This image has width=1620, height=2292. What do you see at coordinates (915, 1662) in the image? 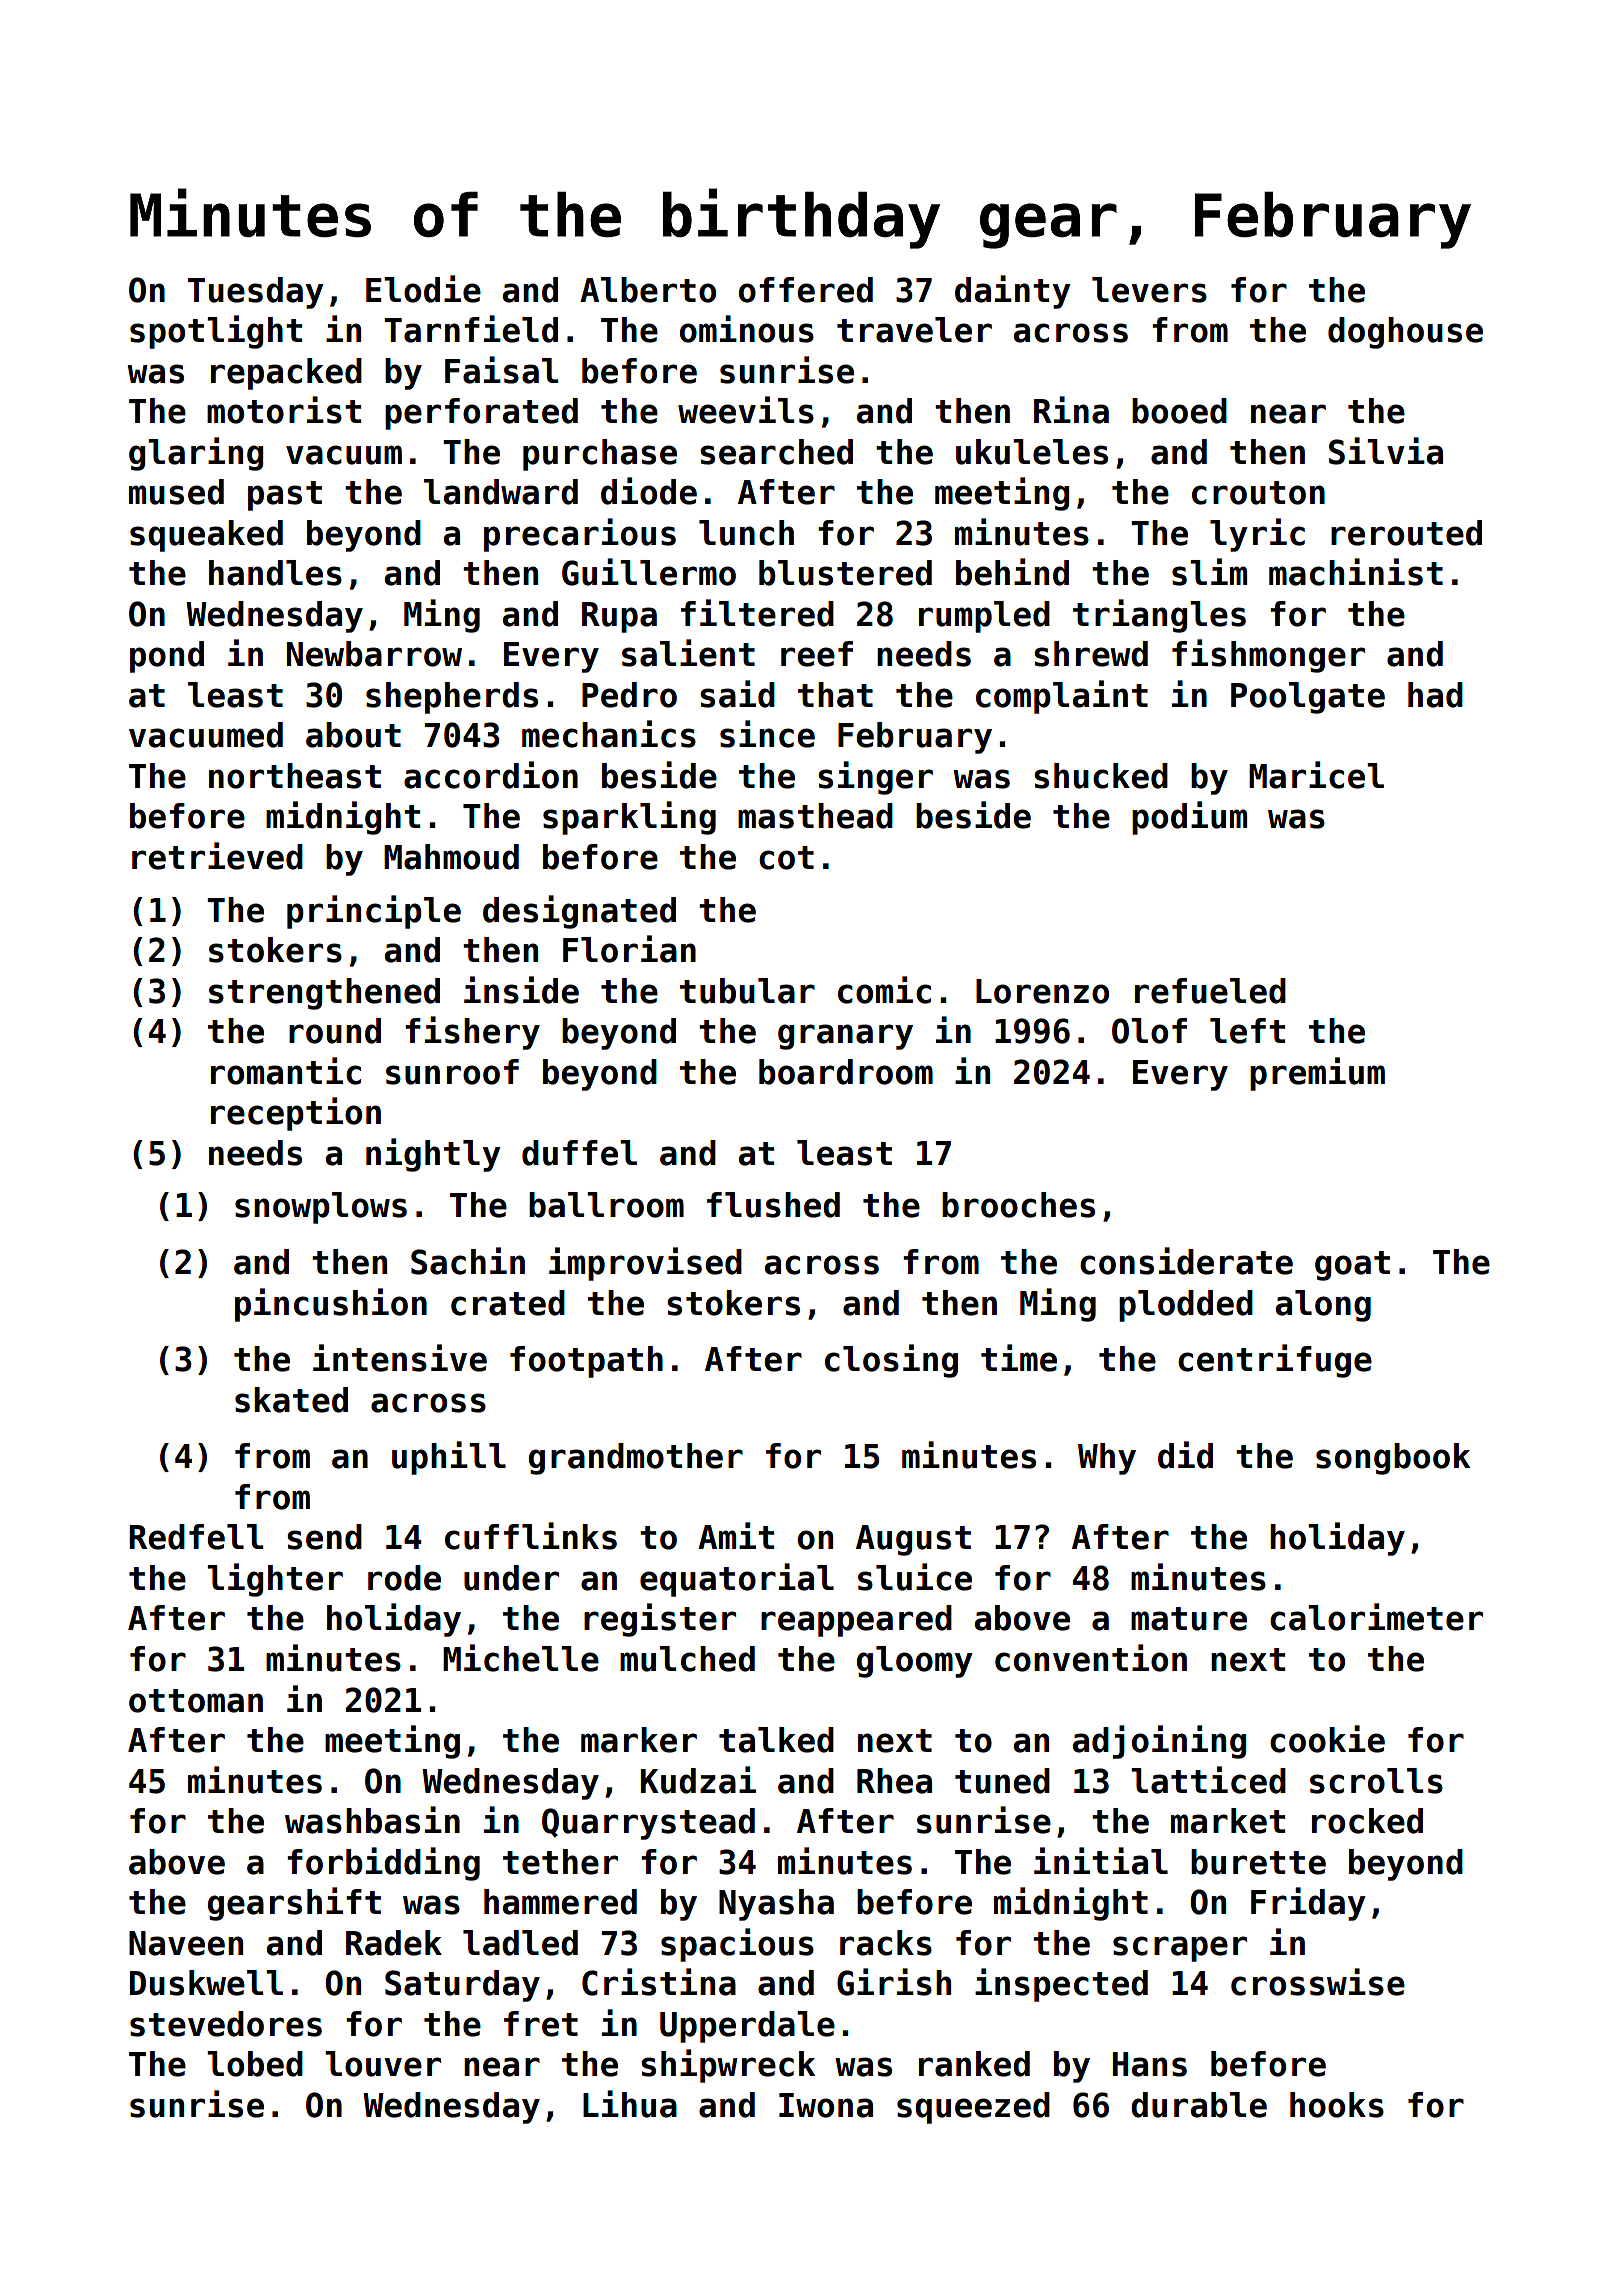
I see `gloomy` at bounding box center [915, 1662].
